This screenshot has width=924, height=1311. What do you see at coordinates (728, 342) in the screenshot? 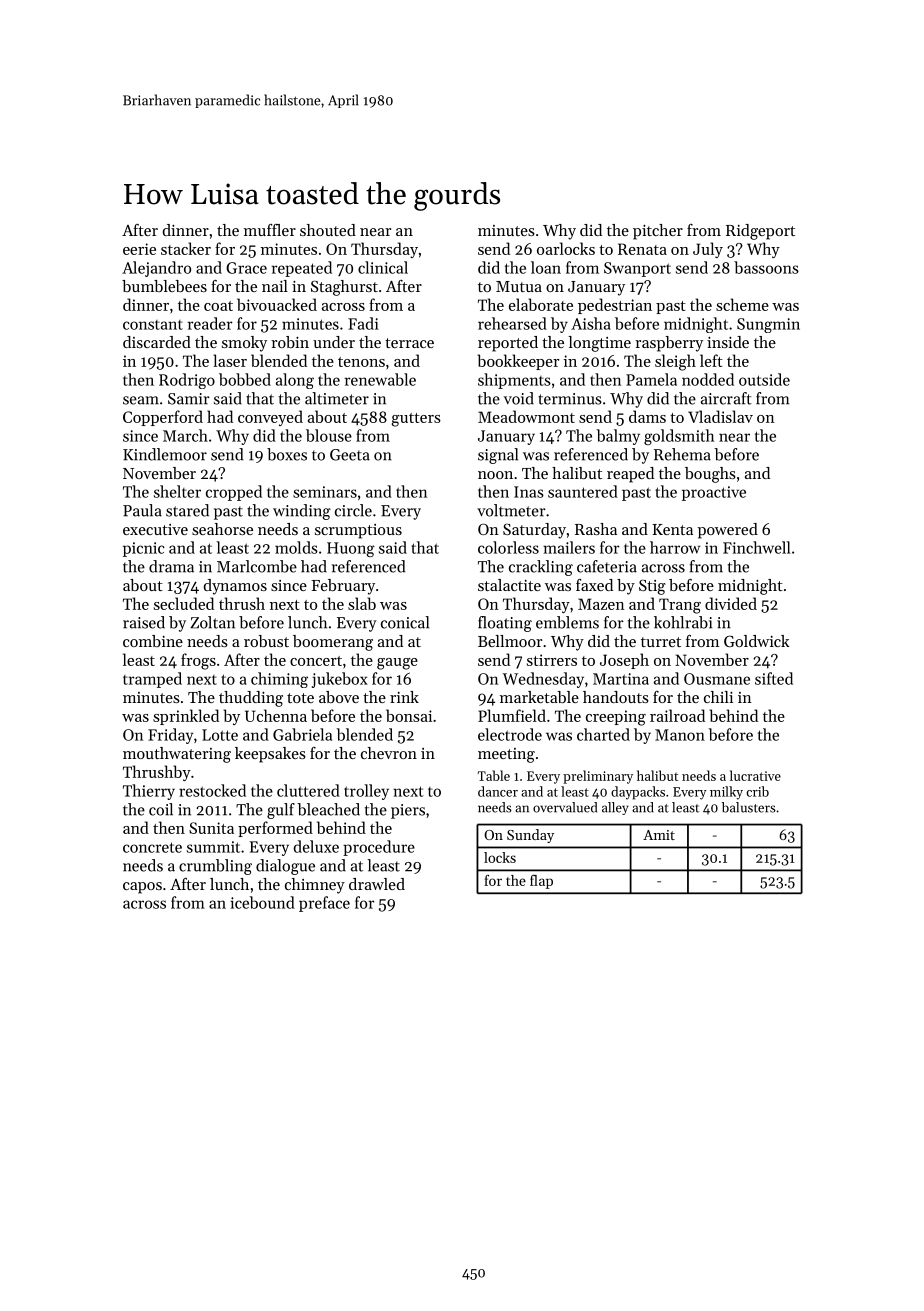
I see `inside` at bounding box center [728, 342].
